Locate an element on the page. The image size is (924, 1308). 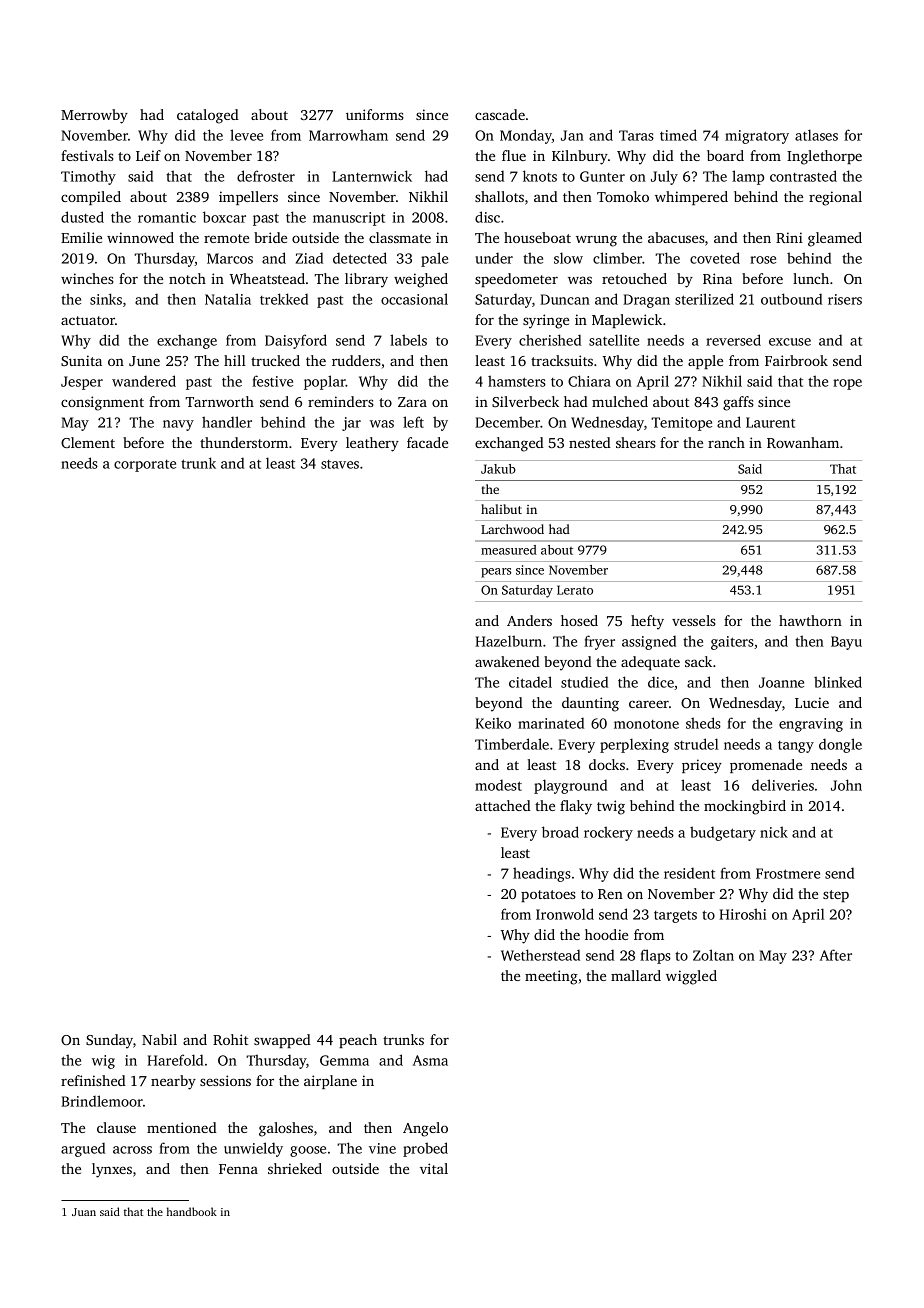
Juan is located at coordinates (84, 1212).
